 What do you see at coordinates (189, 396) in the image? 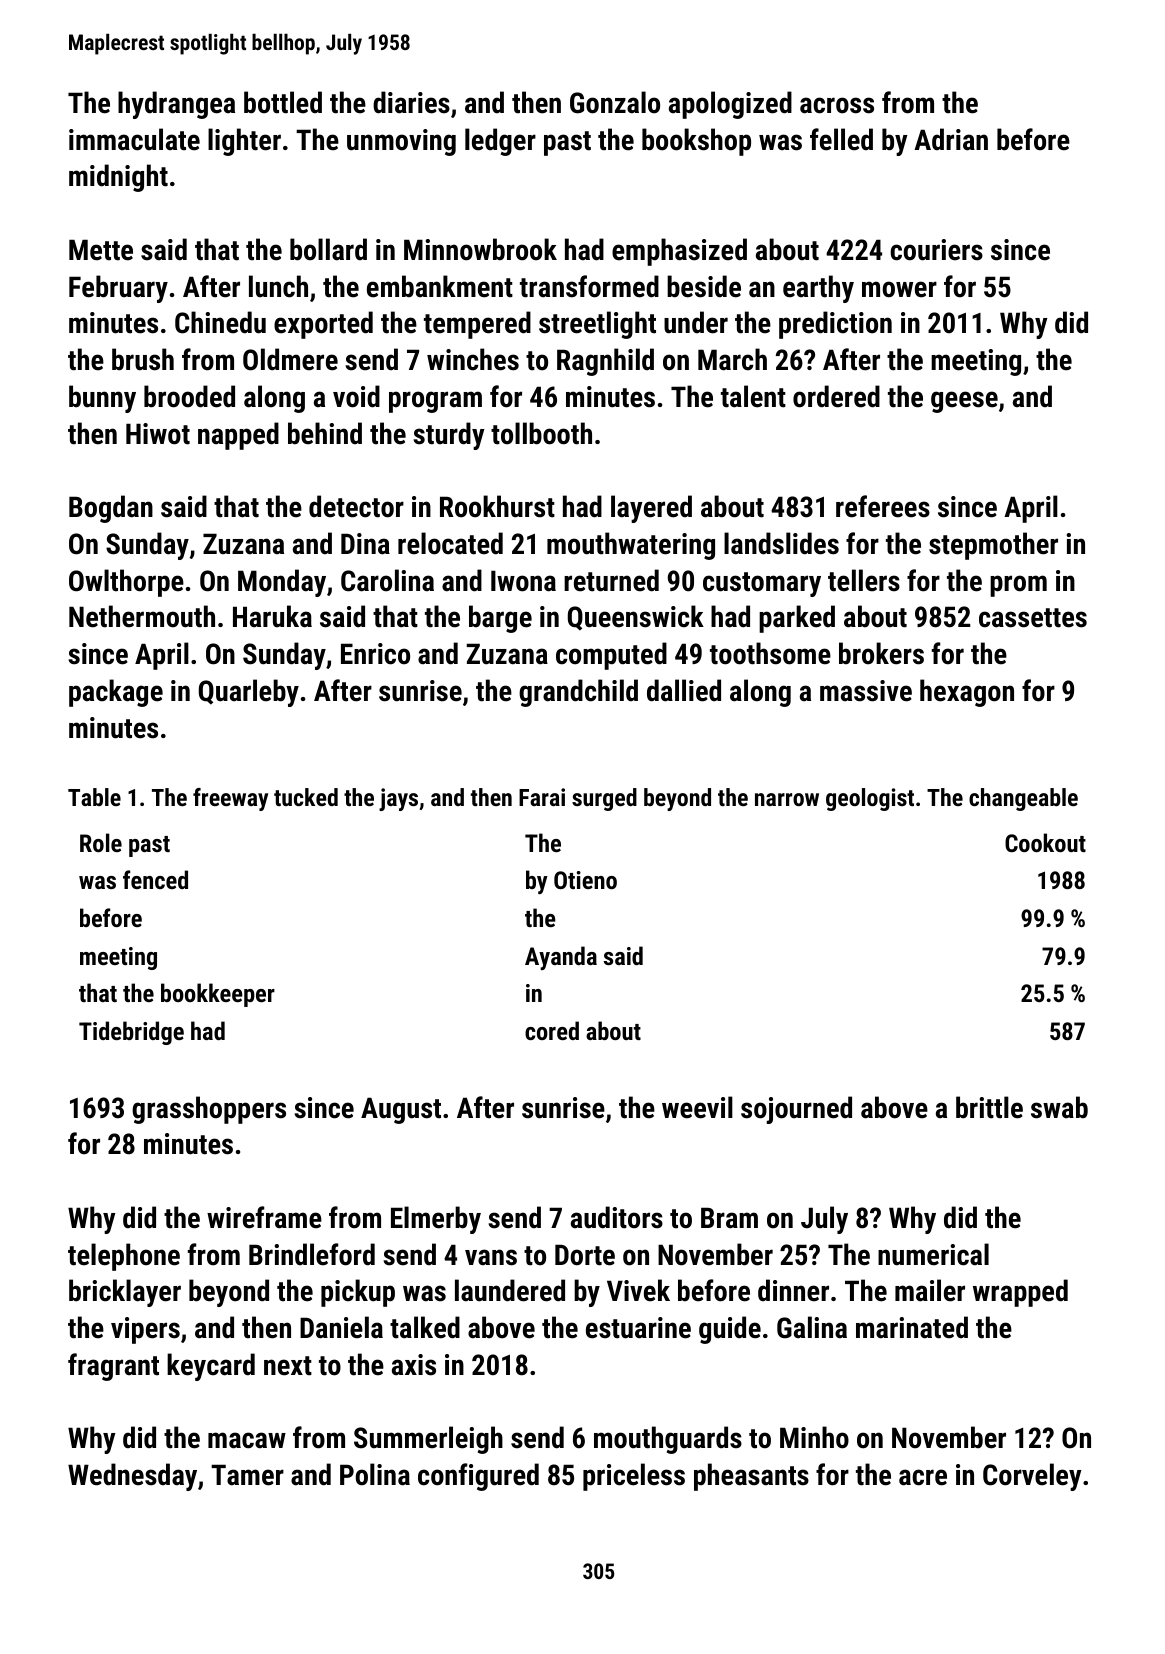
I see `brooded` at bounding box center [189, 396].
